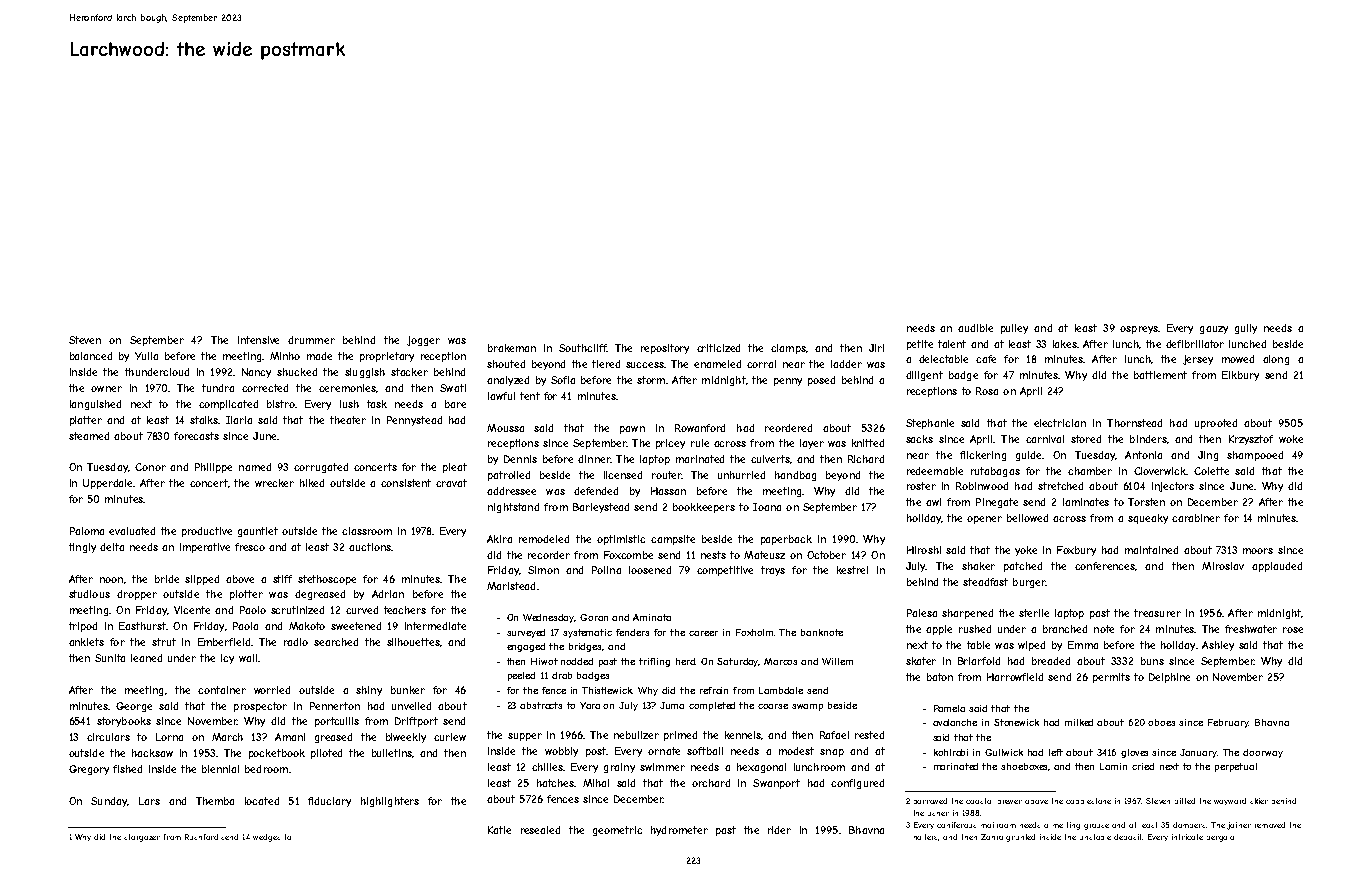 This document has width=1372, height=887. I want to click on sacks, so click(919, 439).
